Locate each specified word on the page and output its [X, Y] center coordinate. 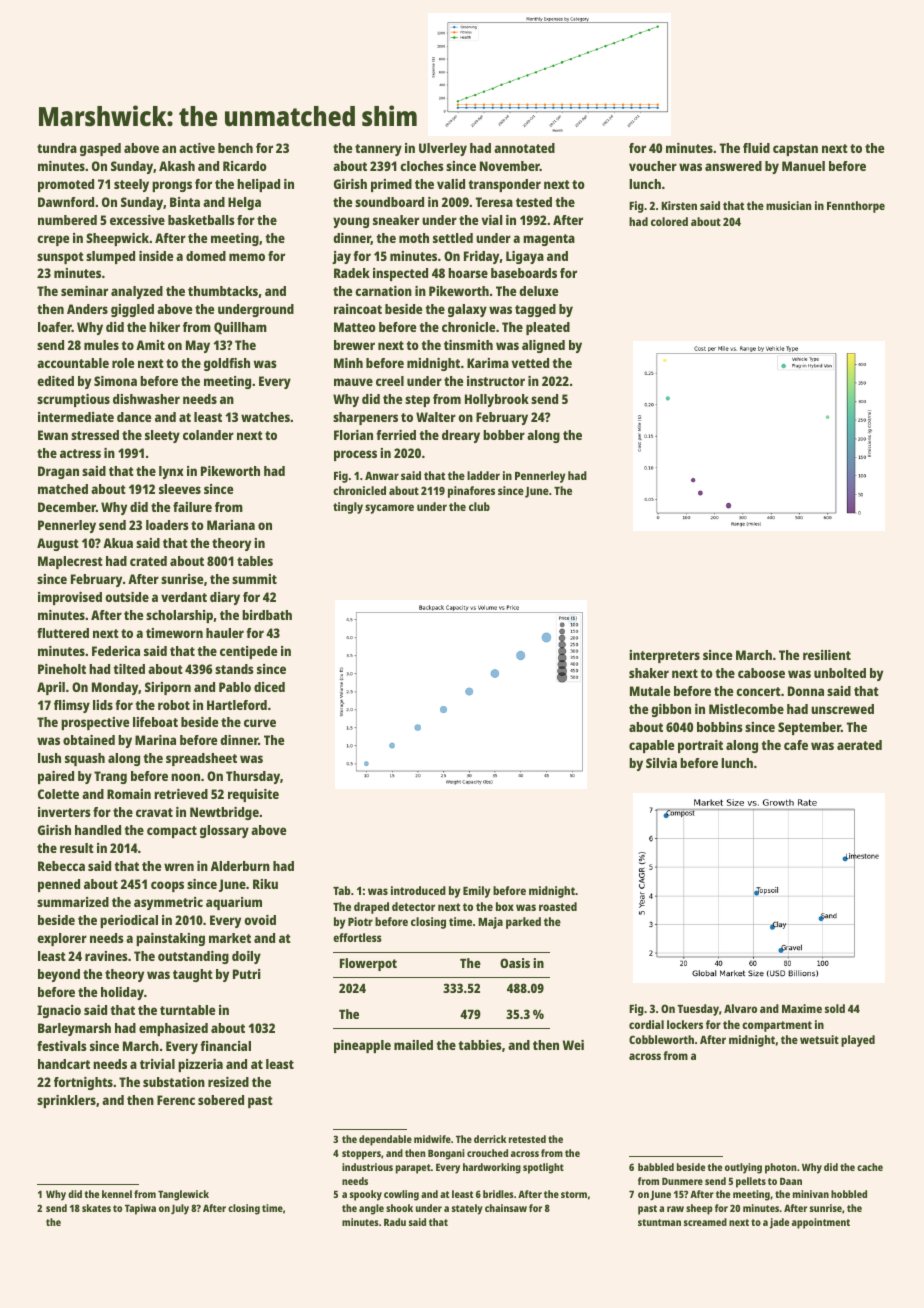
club [479, 506]
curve [260, 723]
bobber [504, 435]
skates [96, 1208]
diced [269, 687]
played [858, 1041]
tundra [57, 148]
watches [265, 417]
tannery [378, 150]
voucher [653, 166]
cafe [796, 745]
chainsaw [506, 1208]
